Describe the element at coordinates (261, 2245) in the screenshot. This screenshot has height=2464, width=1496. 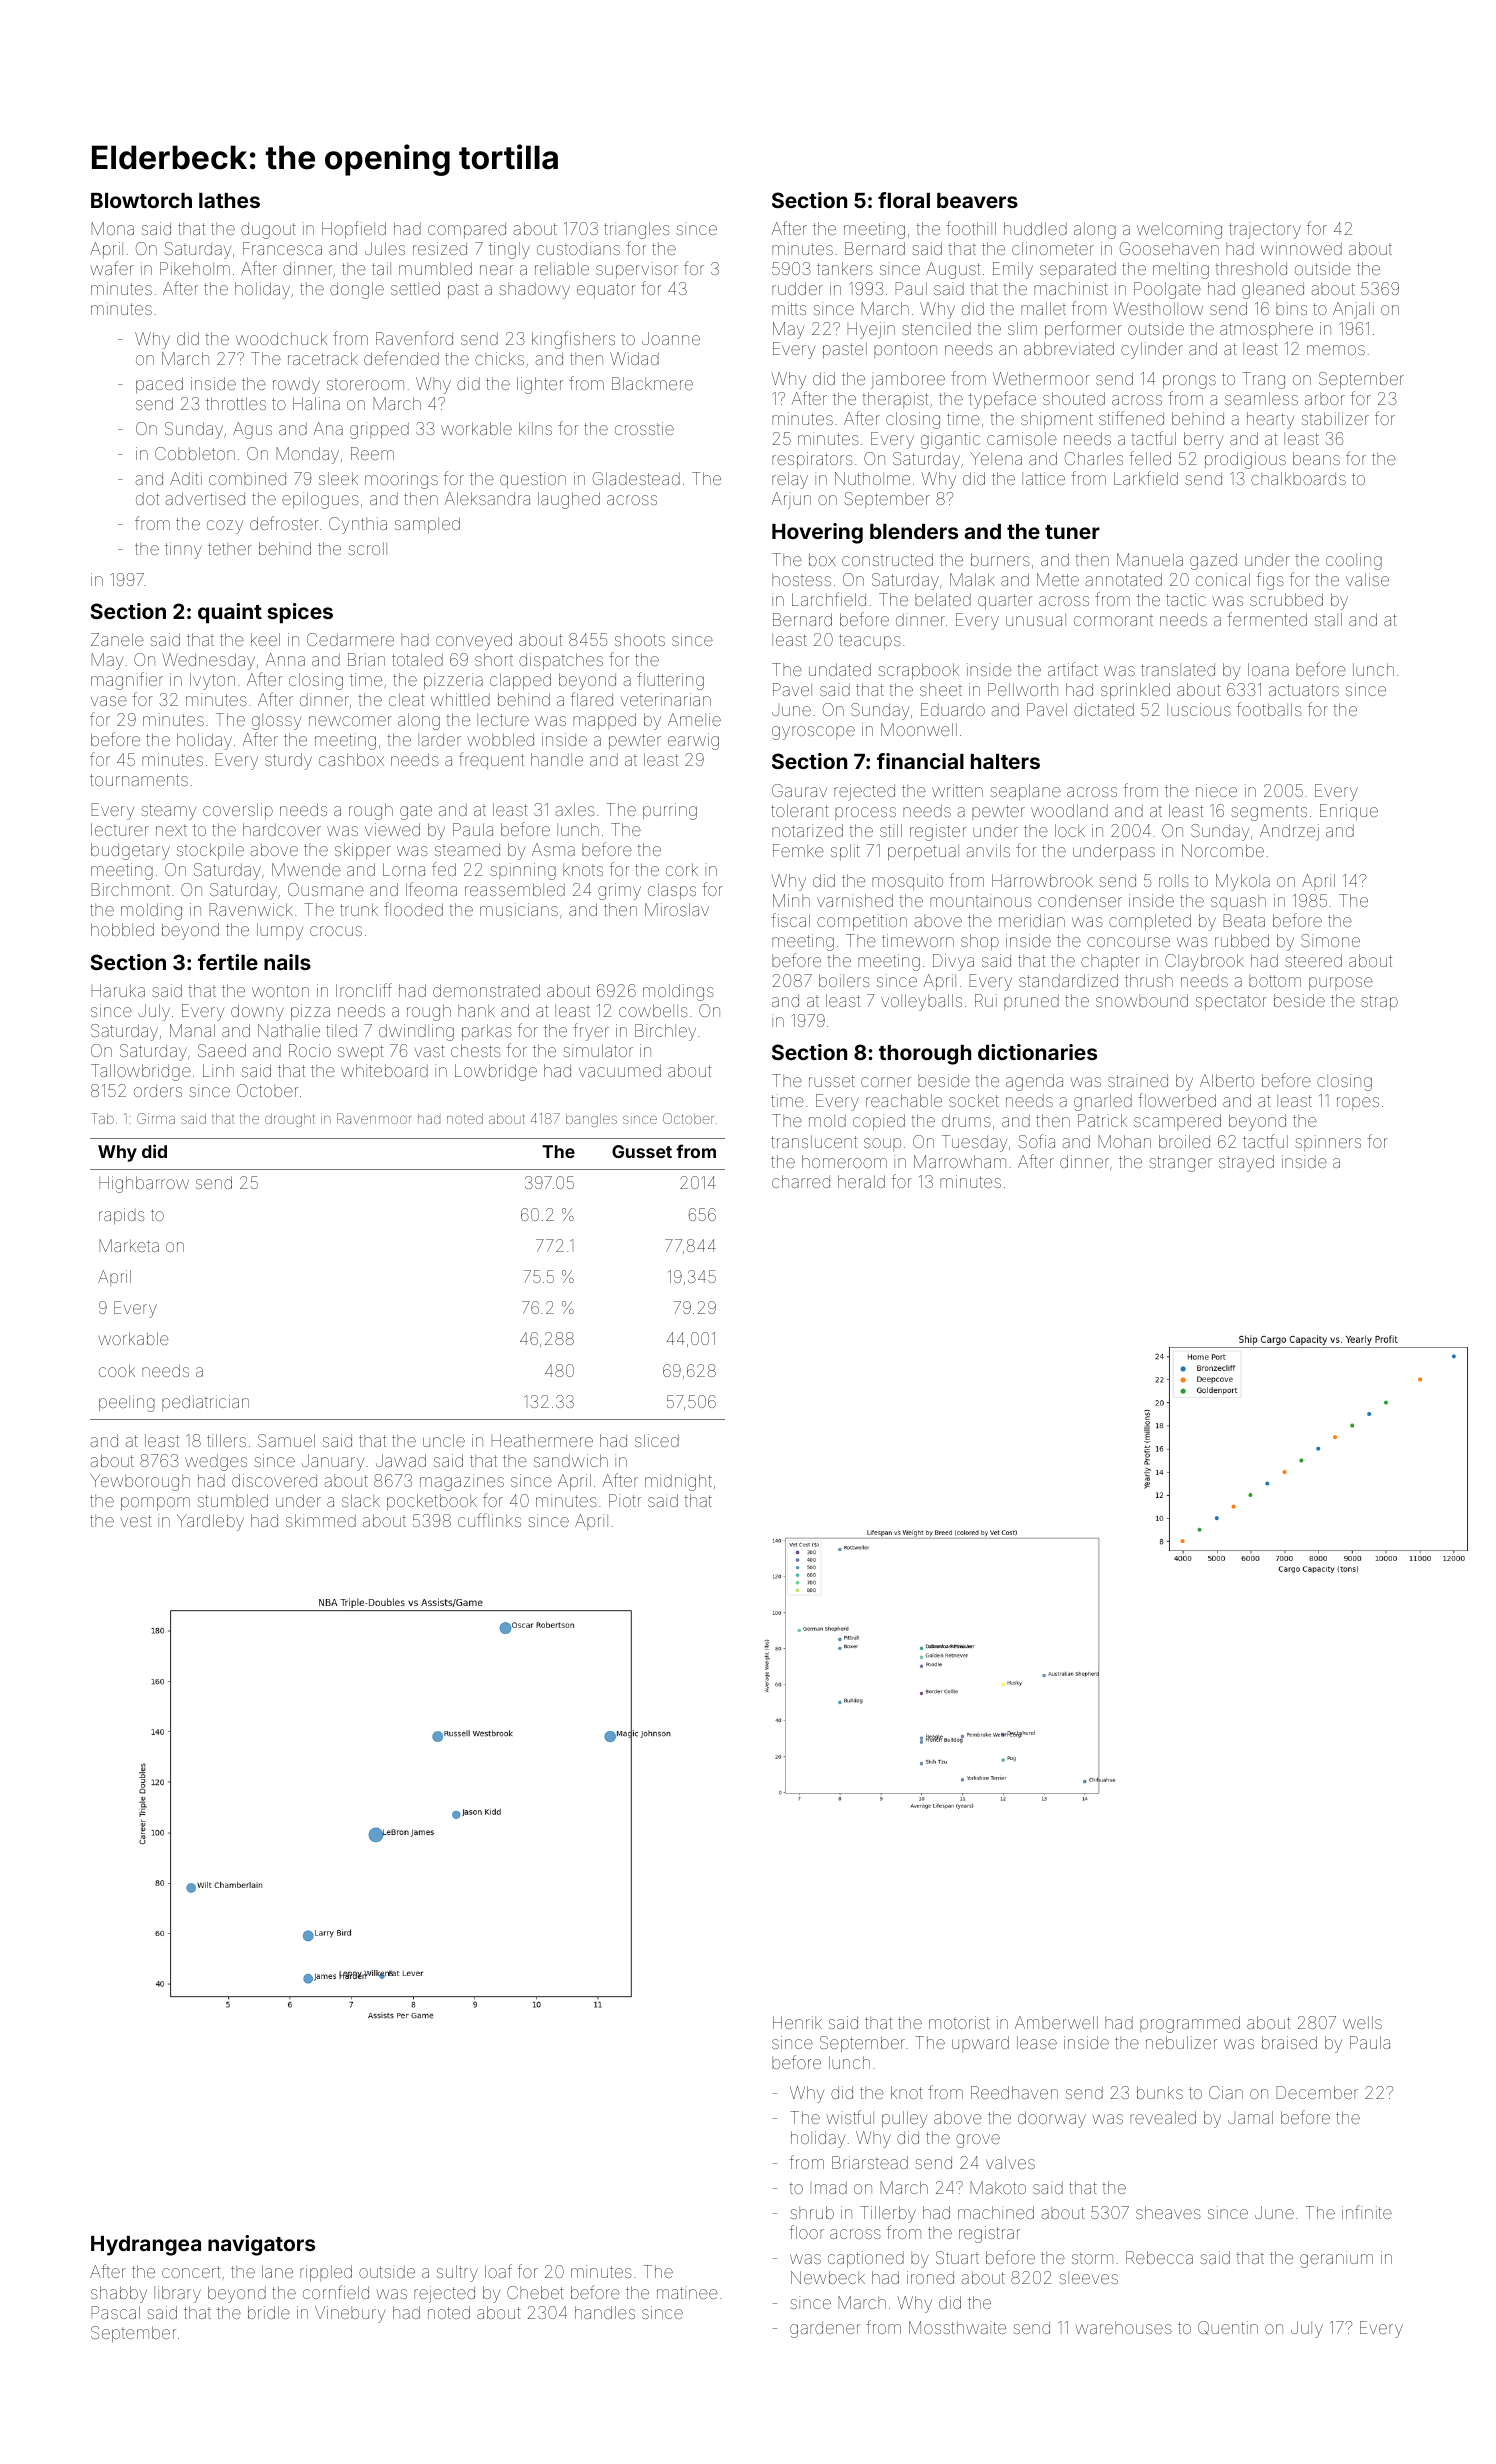
I see `navigators` at that location.
